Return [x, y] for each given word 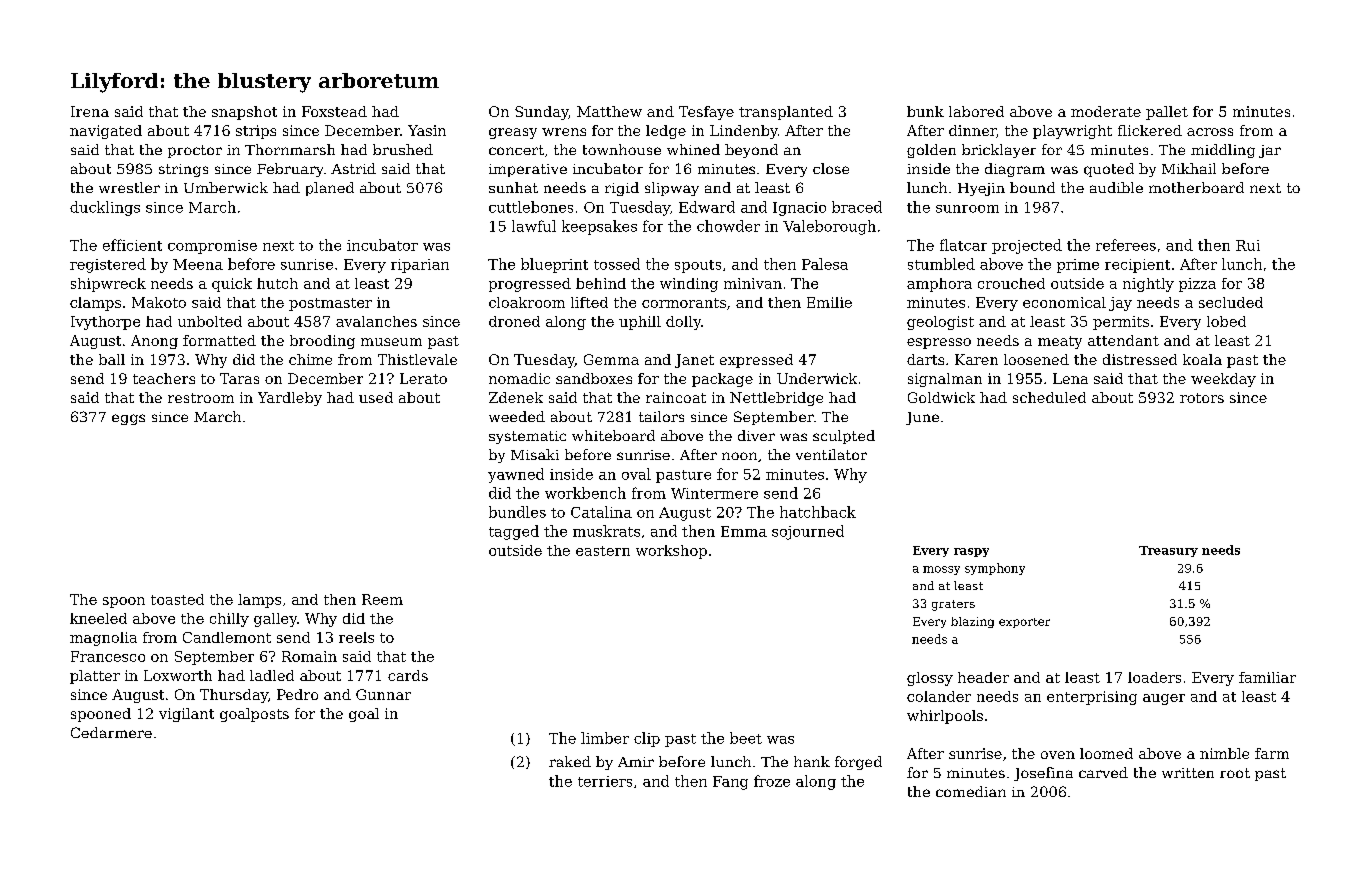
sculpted [844, 437]
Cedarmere [111, 732]
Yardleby [290, 399]
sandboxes [594, 378]
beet [746, 738]
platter [95, 677]
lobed [1226, 321]
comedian [971, 791]
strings [183, 170]
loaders [1154, 677]
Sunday [541, 113]
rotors [1202, 398]
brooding [322, 342]
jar [1270, 151]
